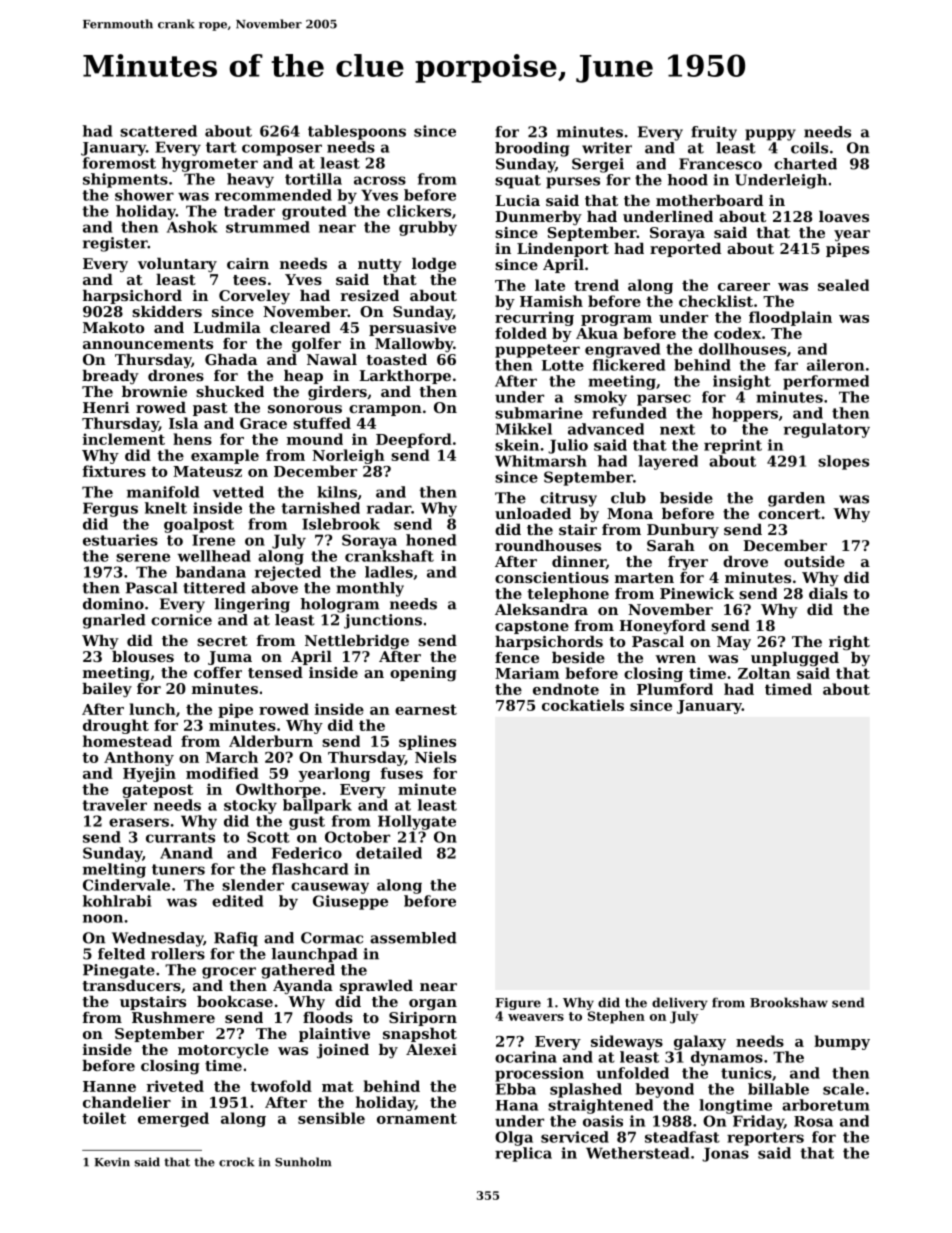 This screenshot has height=1233, width=952. I want to click on tablespoons, so click(357, 132).
